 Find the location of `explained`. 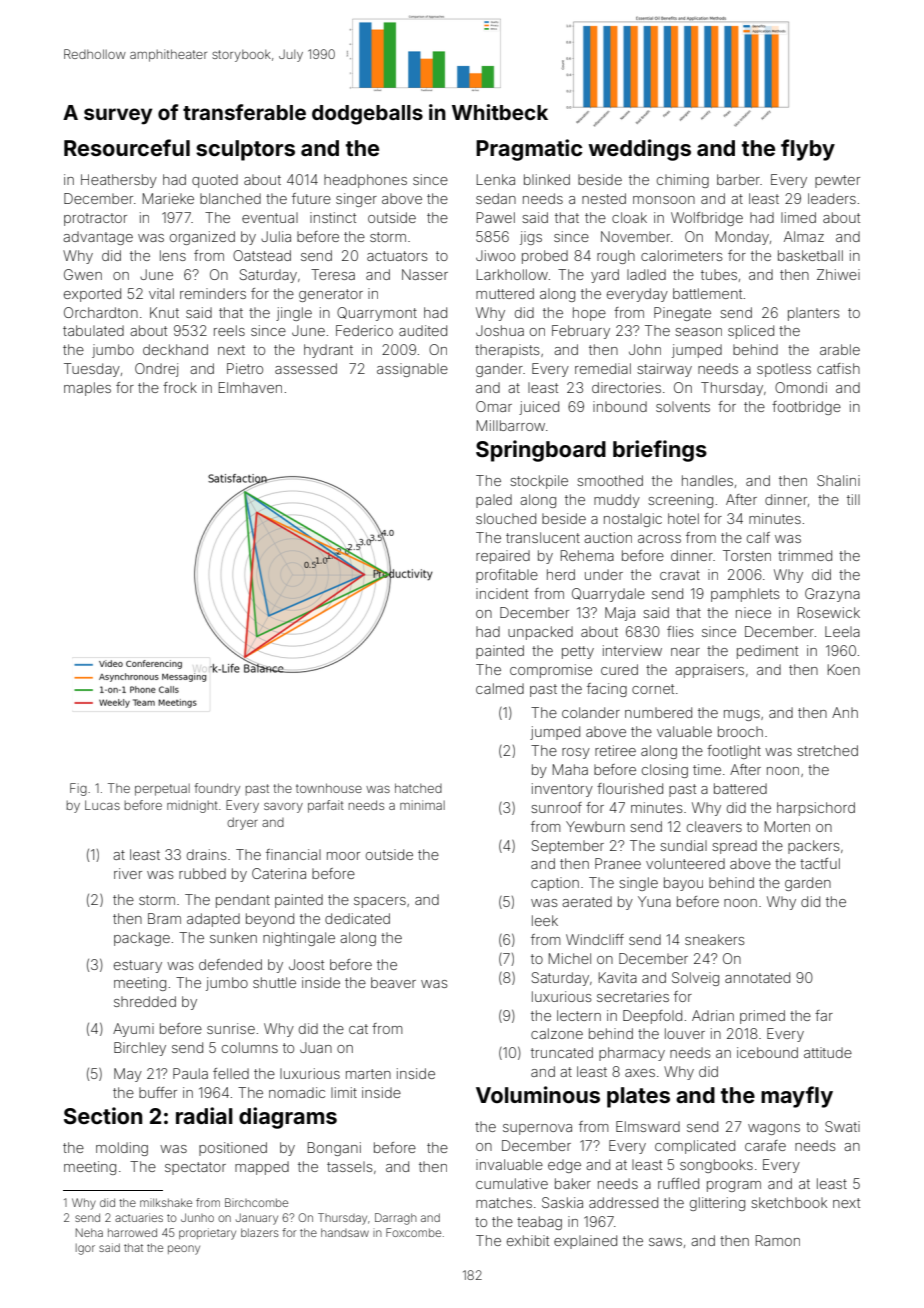

explained is located at coordinates (585, 1242).
